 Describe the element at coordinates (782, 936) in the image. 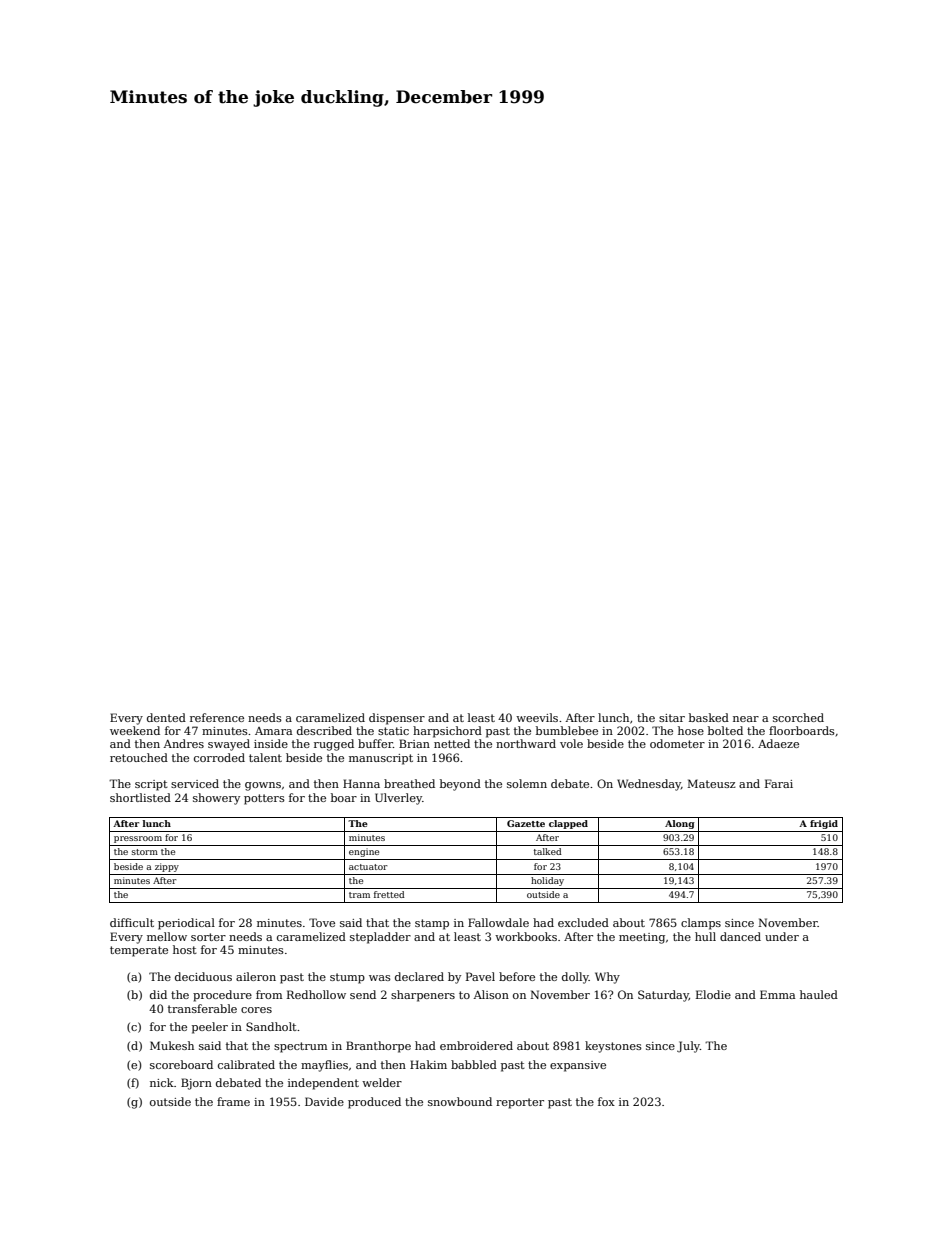

I see `under` at that location.
